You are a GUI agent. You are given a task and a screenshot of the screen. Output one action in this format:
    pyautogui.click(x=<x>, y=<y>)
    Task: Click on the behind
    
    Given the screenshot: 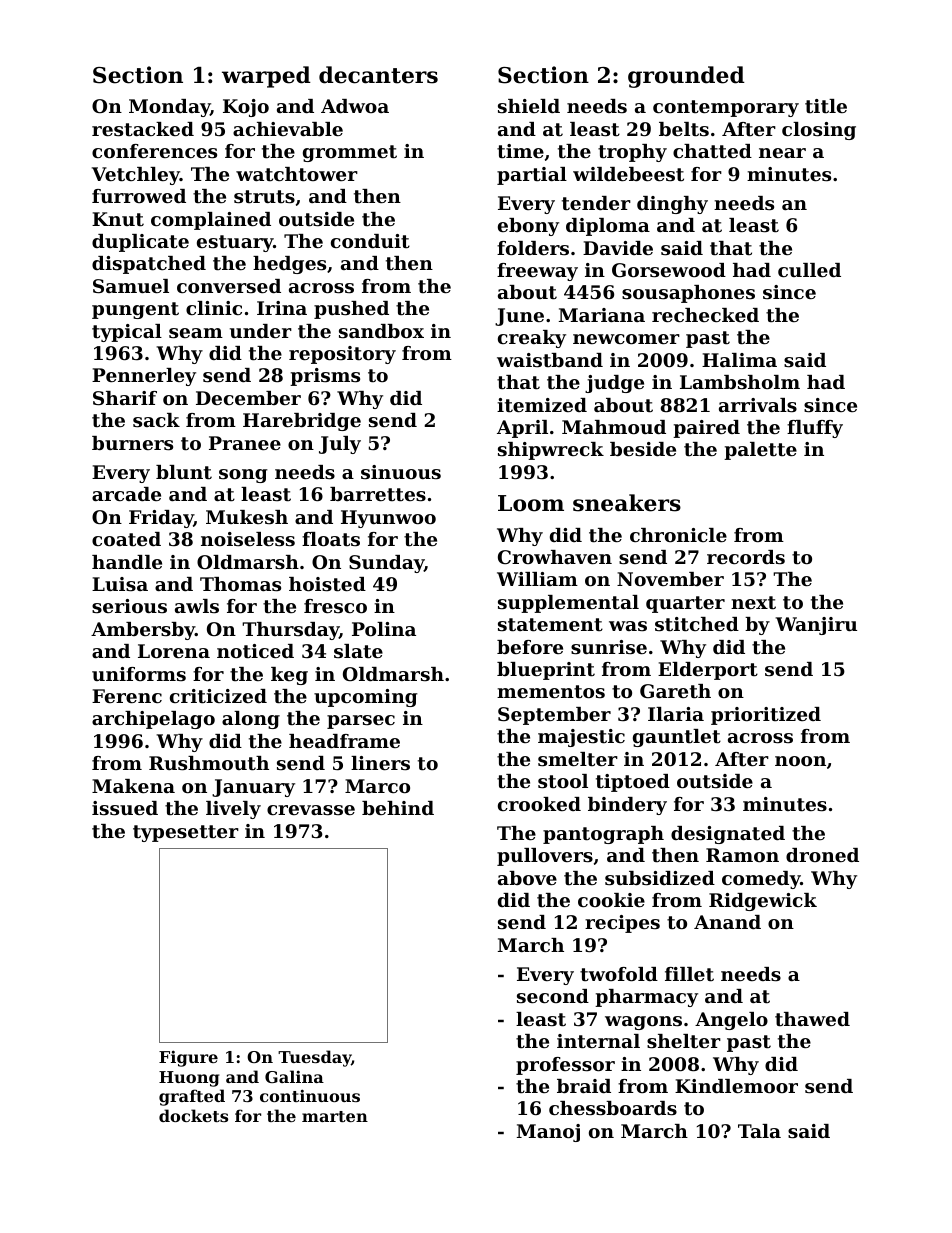 What is the action you would take?
    pyautogui.click(x=398, y=808)
